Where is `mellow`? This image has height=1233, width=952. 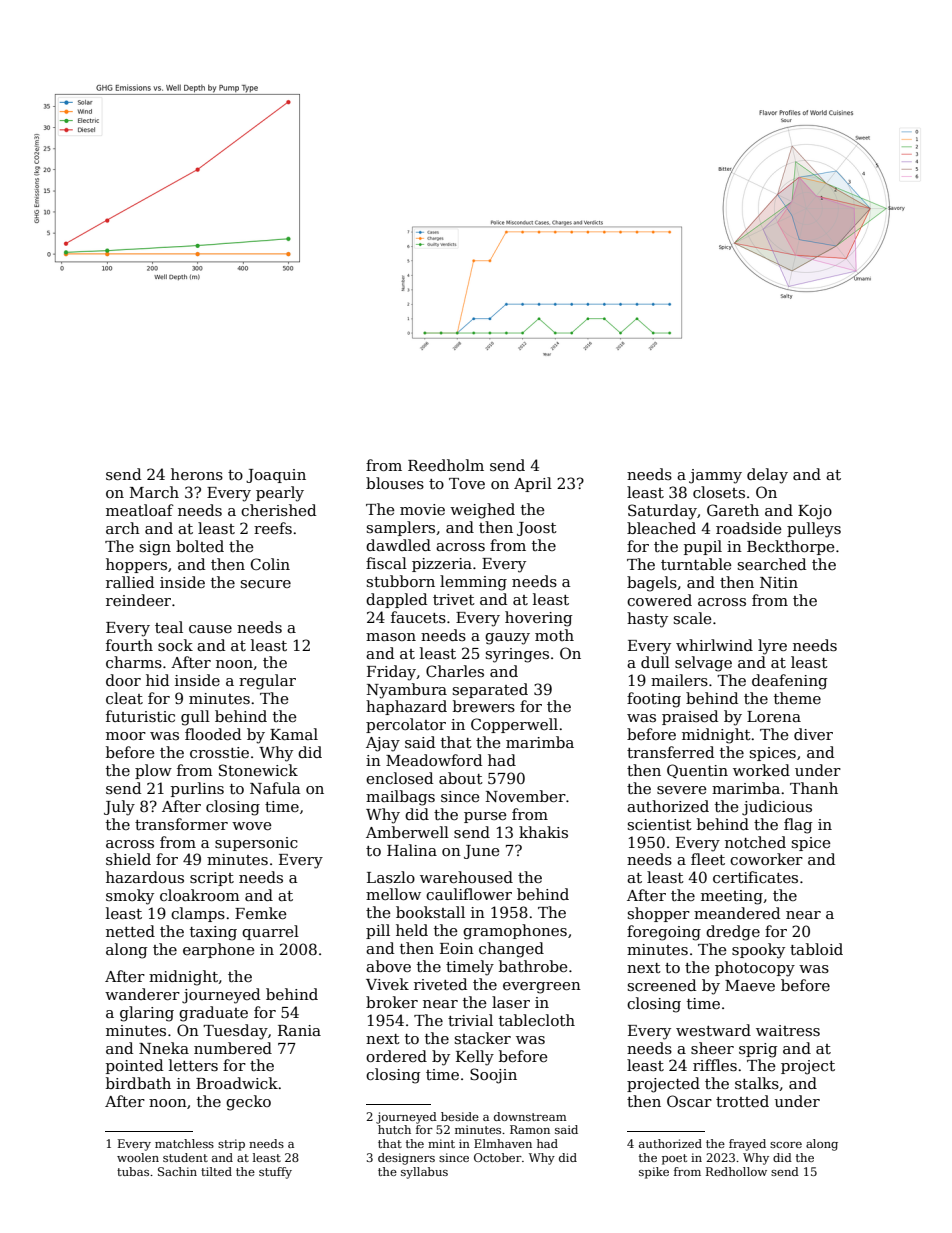 mellow is located at coordinates (393, 894).
